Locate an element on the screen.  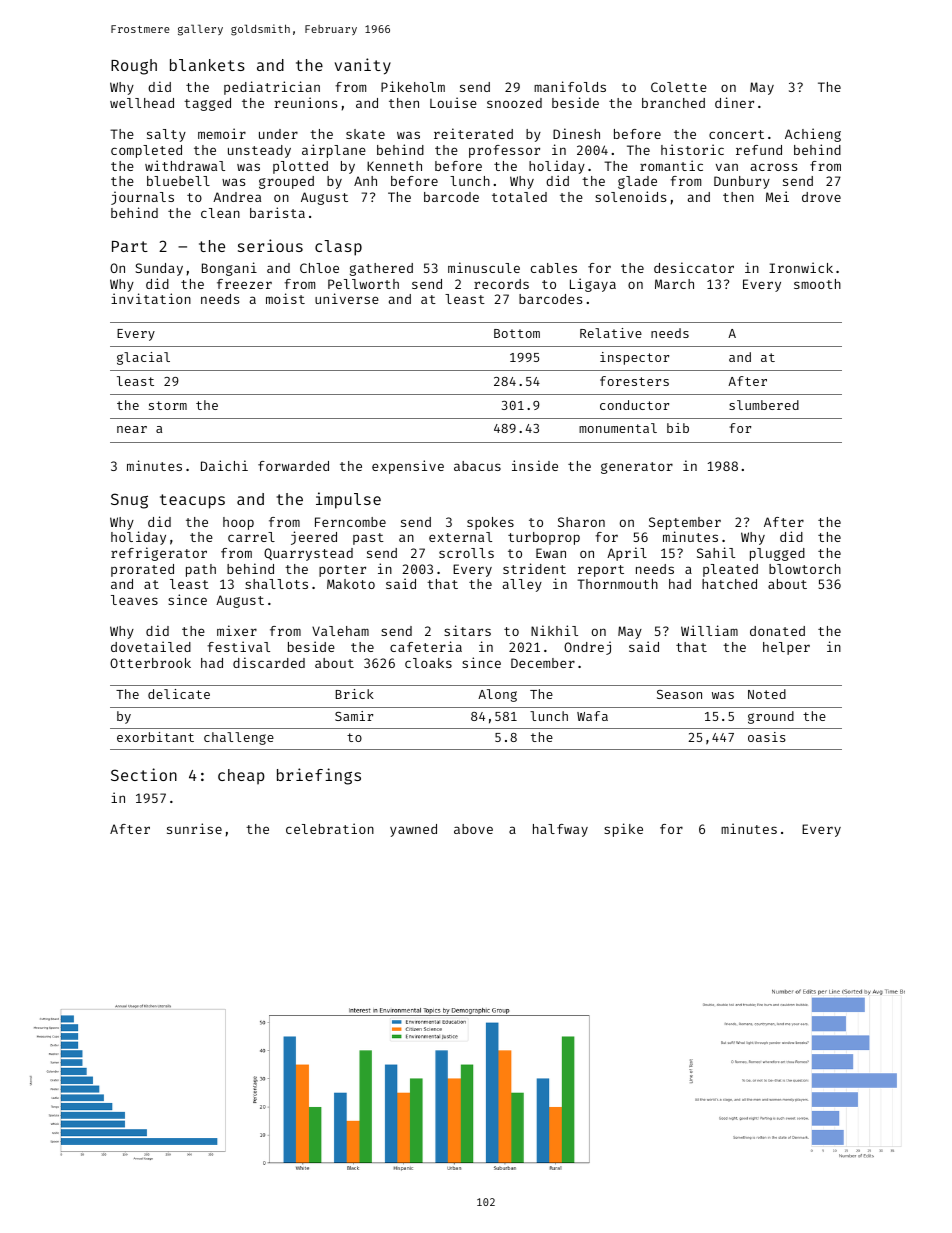
smooth is located at coordinates (817, 284).
